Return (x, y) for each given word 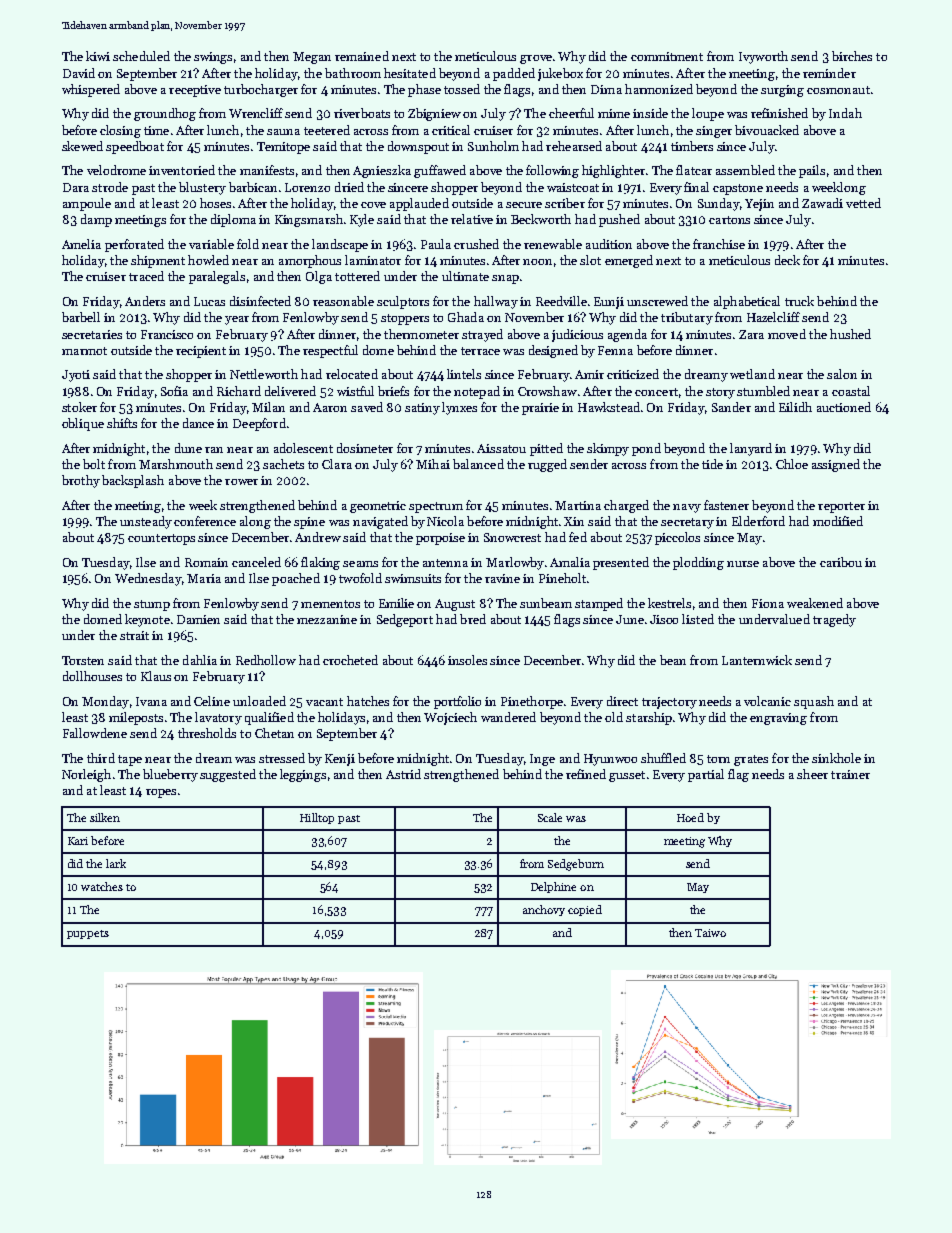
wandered (508, 717)
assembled (745, 170)
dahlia (200, 660)
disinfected (260, 301)
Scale (550, 817)
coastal (851, 391)
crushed (476, 244)
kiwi (98, 56)
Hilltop (317, 818)
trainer (850, 774)
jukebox (560, 74)
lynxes (459, 408)
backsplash (133, 481)
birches (852, 56)
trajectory (669, 703)
